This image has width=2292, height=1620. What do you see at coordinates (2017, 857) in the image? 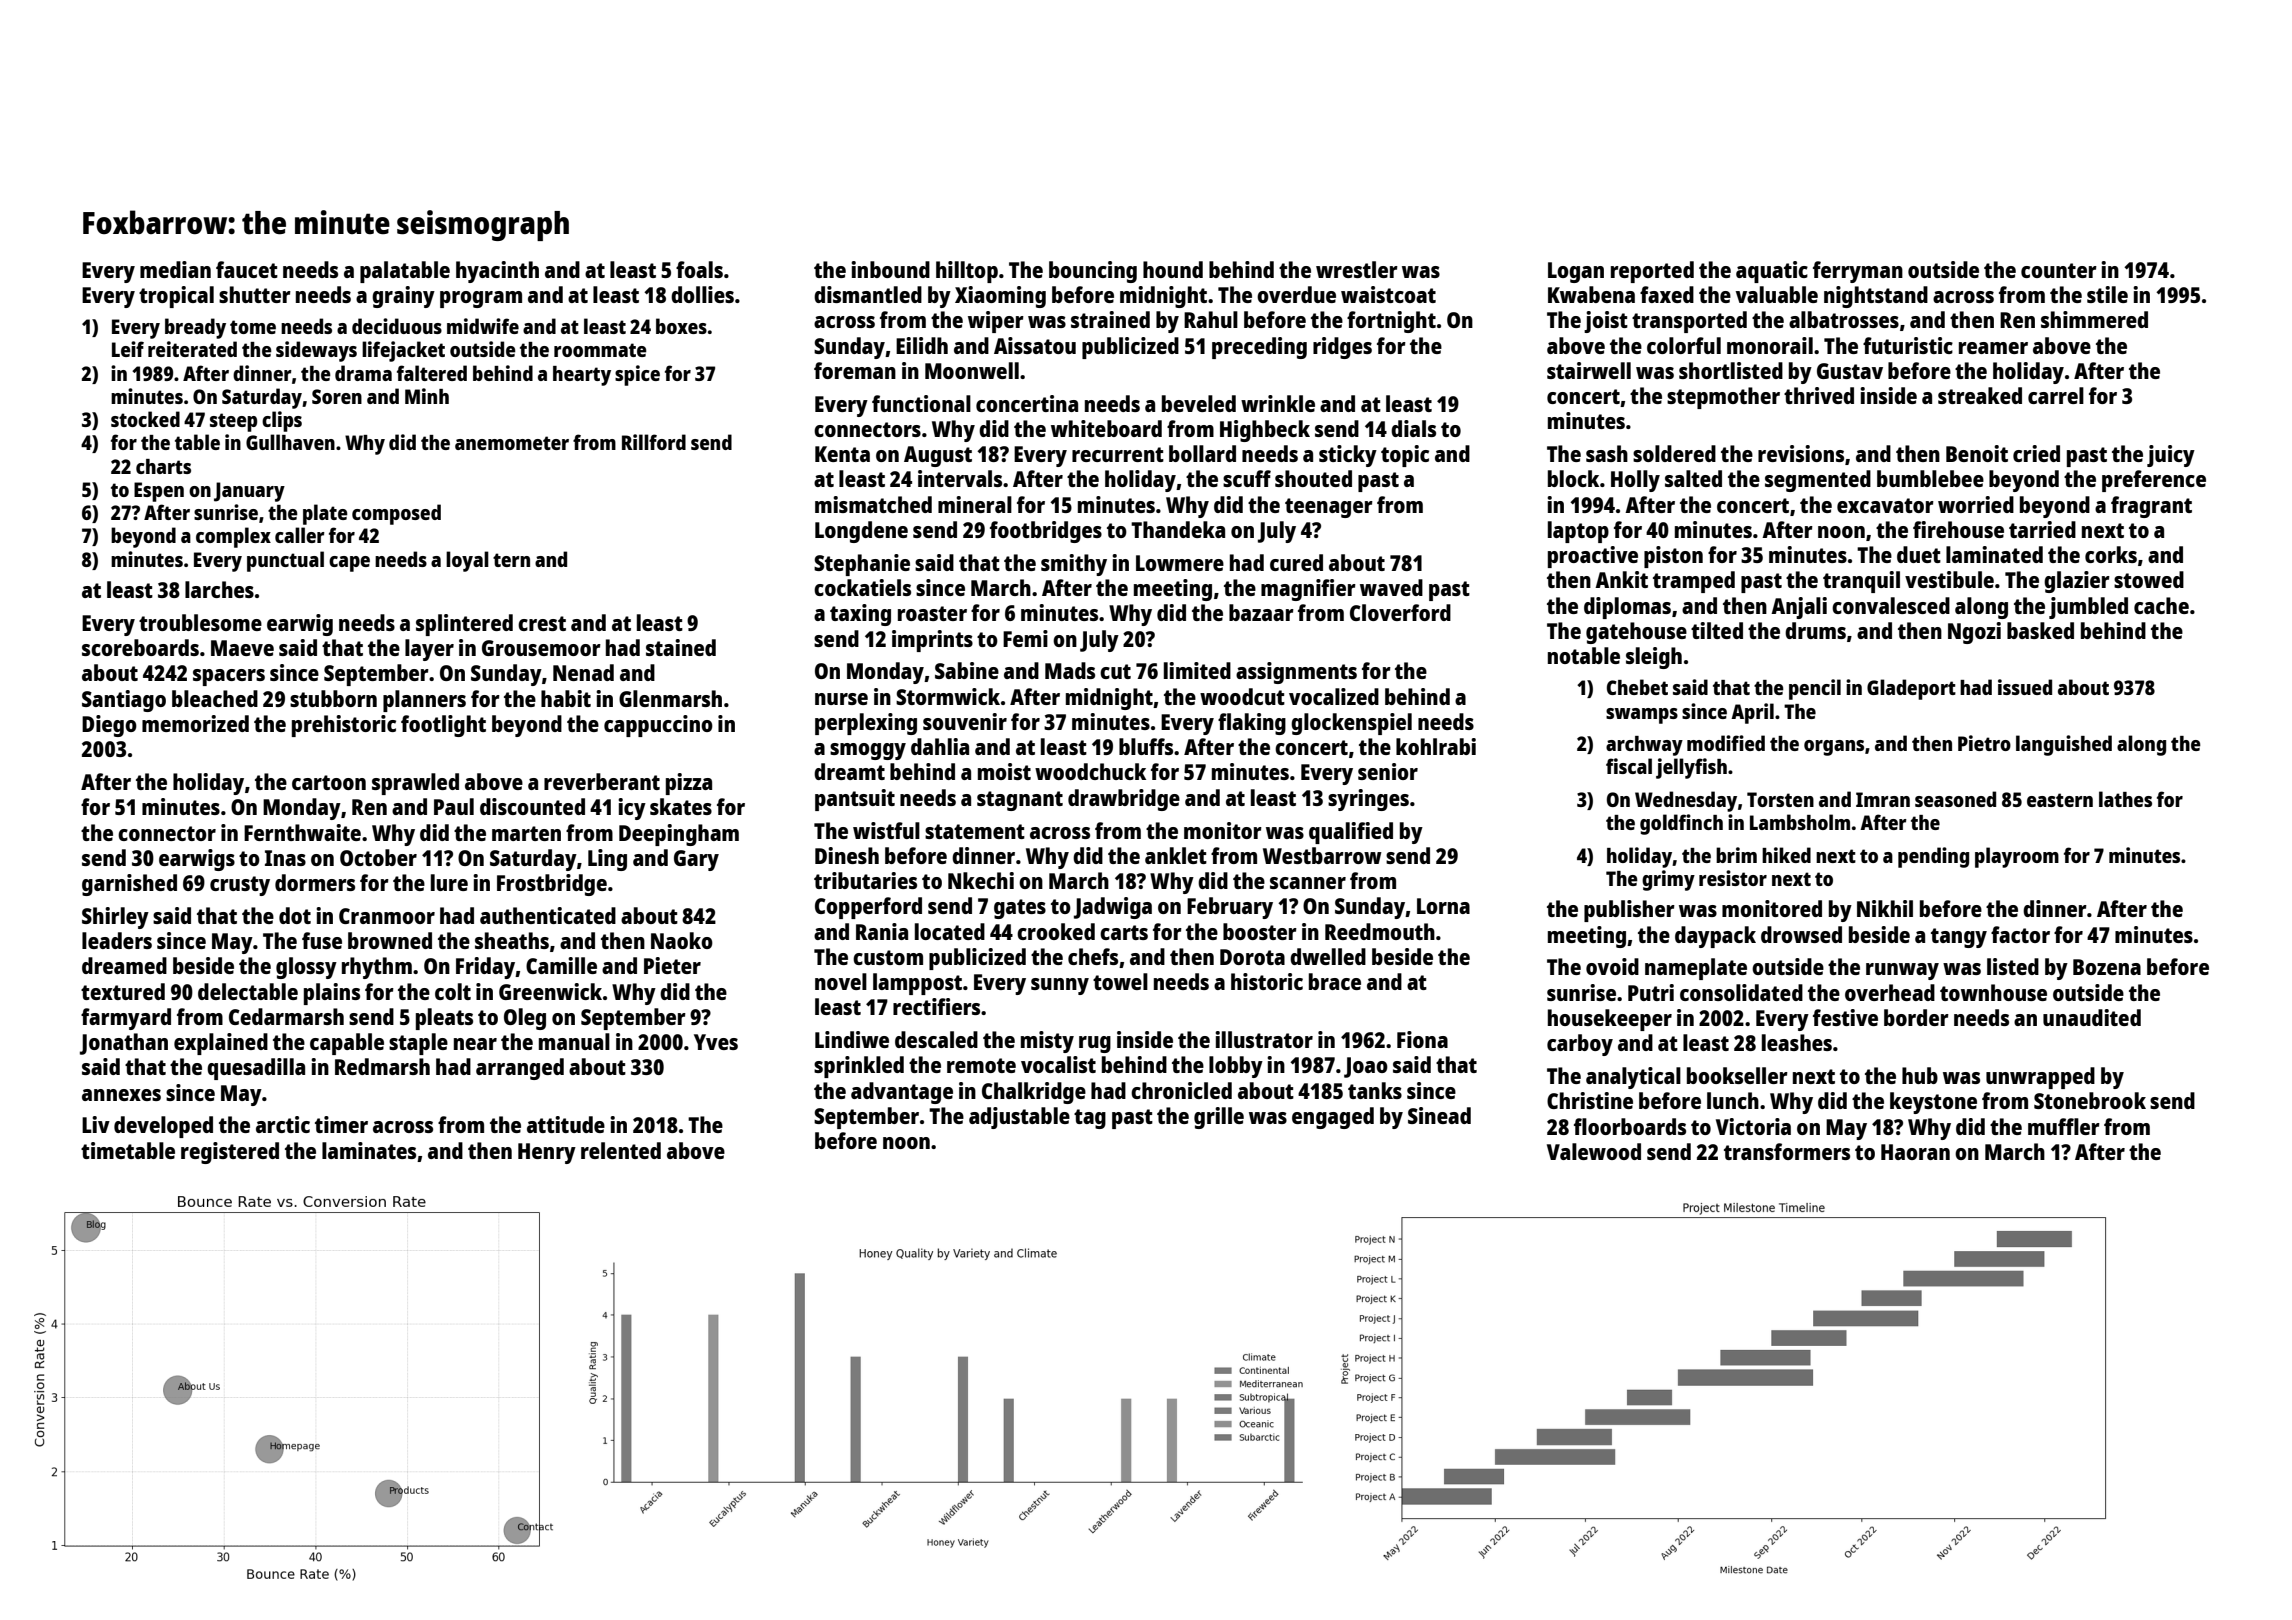
I see `playroom` at bounding box center [2017, 857].
